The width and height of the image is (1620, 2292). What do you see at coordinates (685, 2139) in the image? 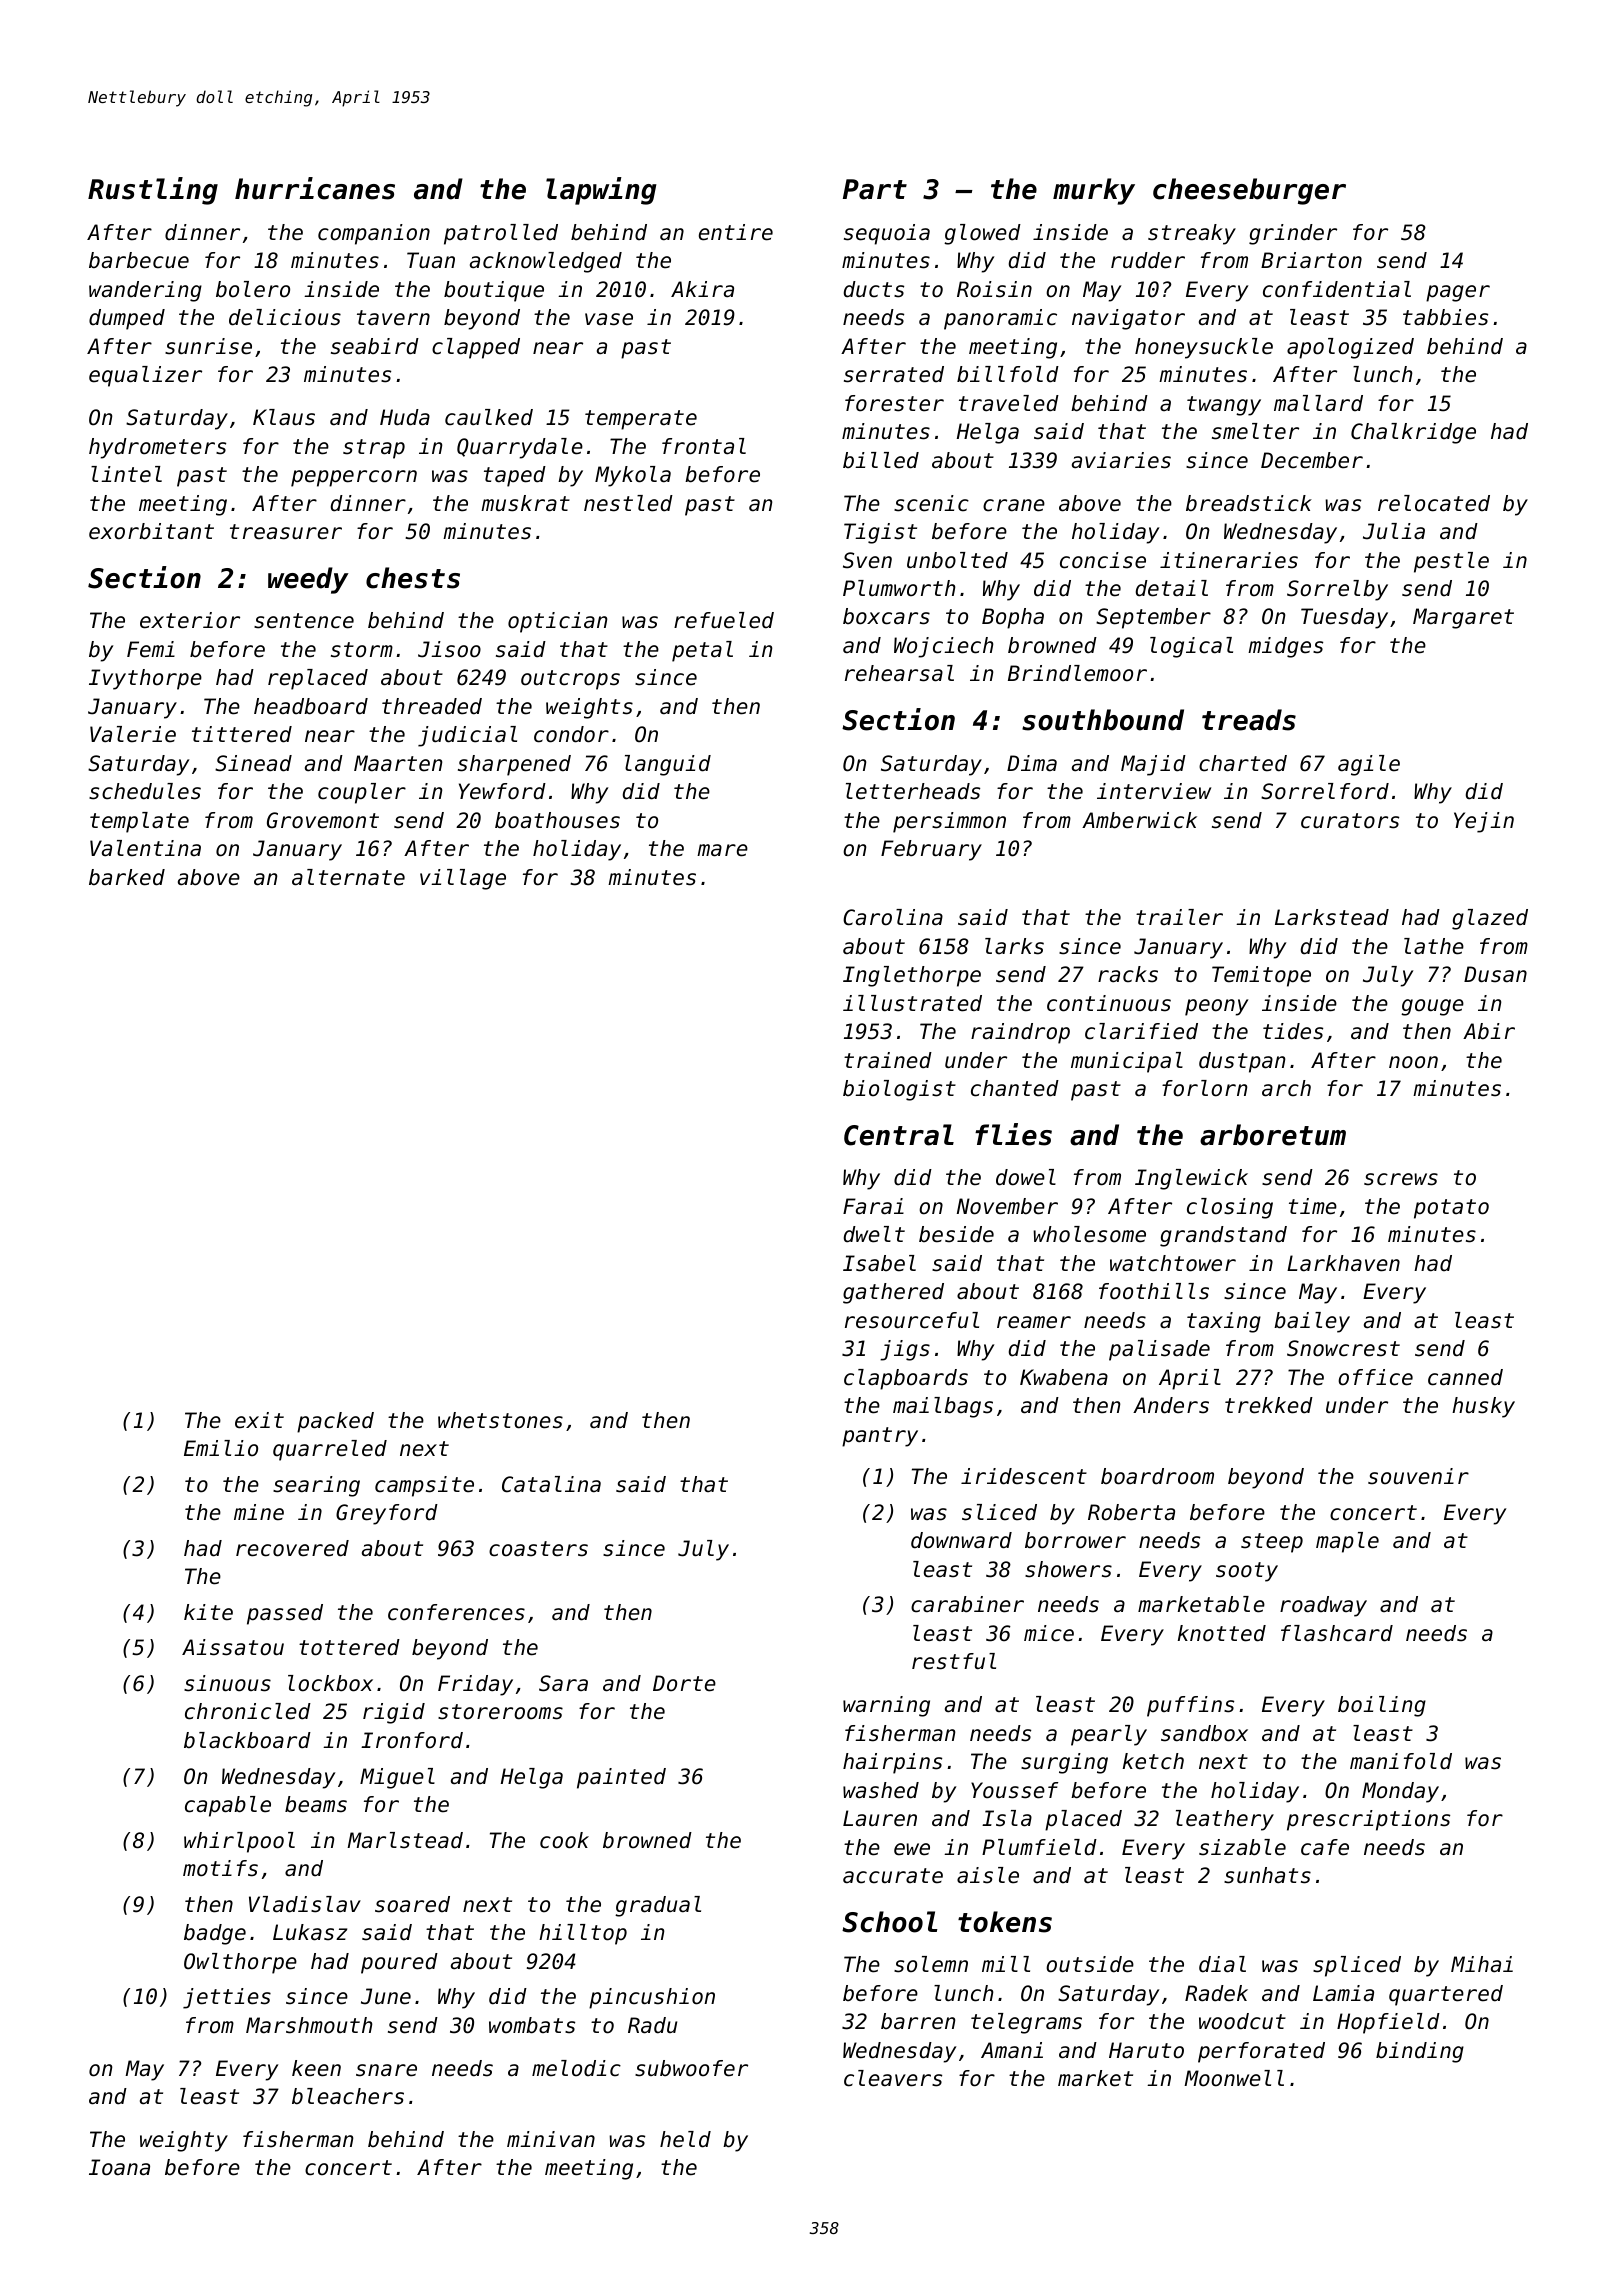
I see `held` at bounding box center [685, 2139].
